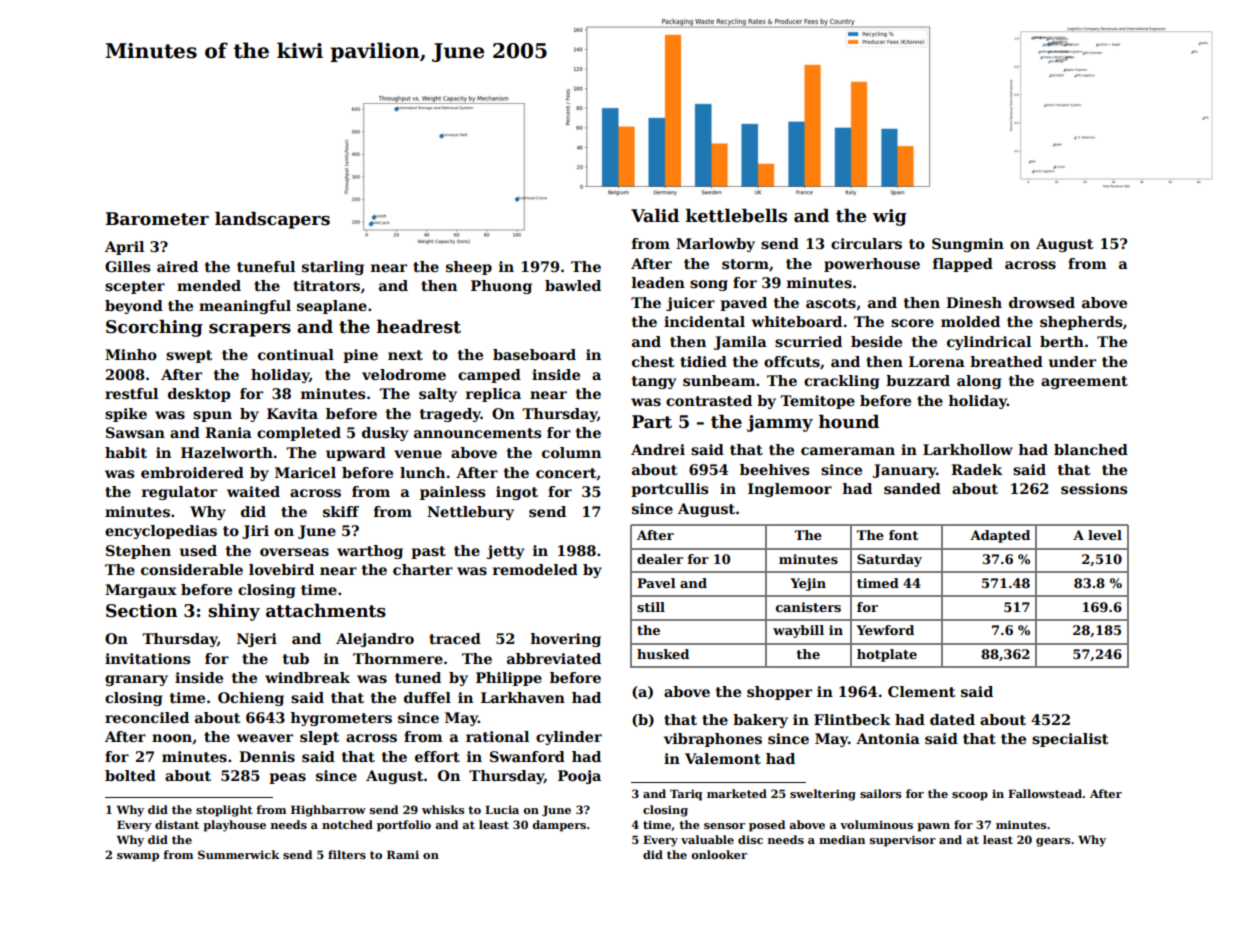  I want to click on jammy, so click(780, 423).
